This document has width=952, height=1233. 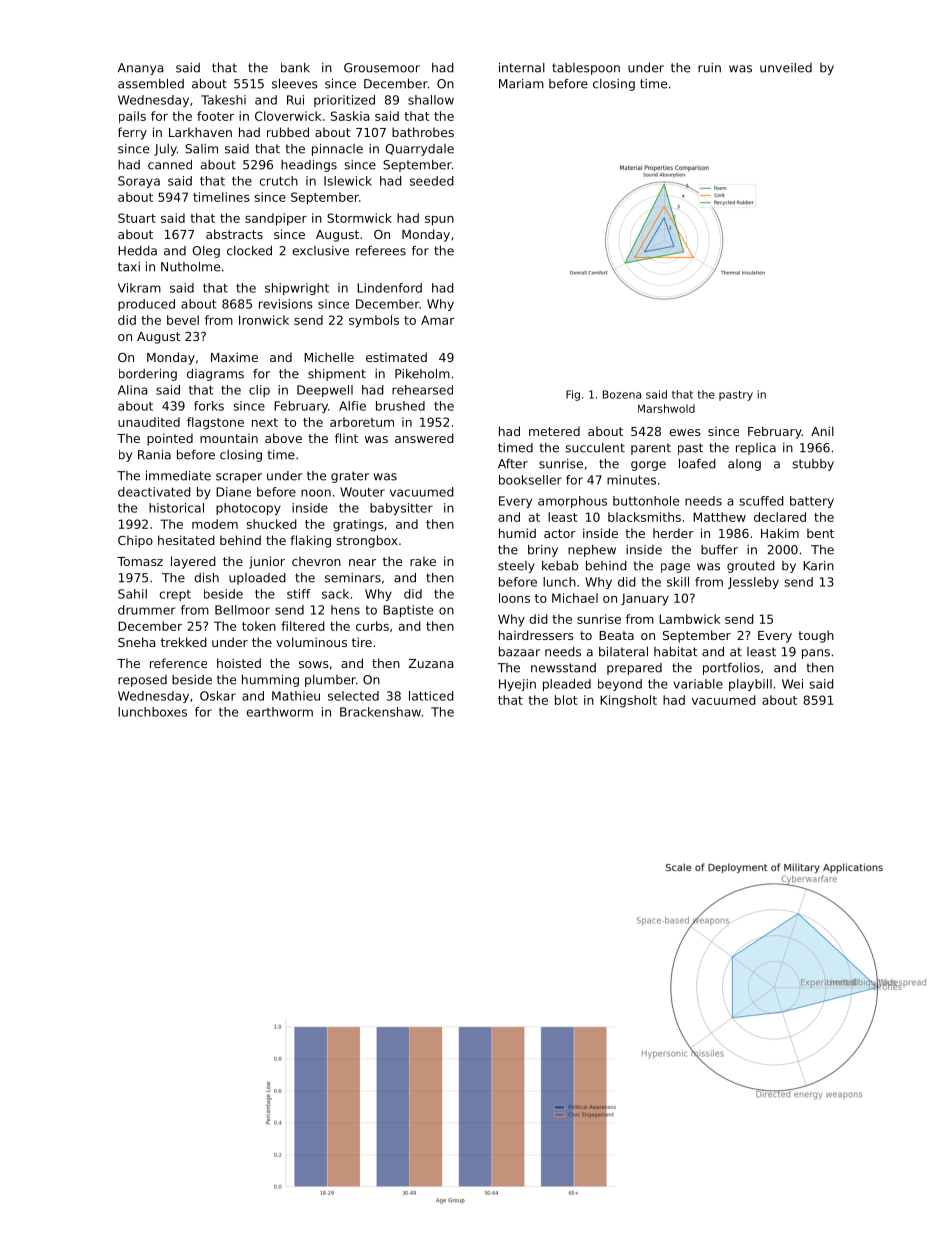 What do you see at coordinates (382, 68) in the document?
I see `Grousemoor` at bounding box center [382, 68].
